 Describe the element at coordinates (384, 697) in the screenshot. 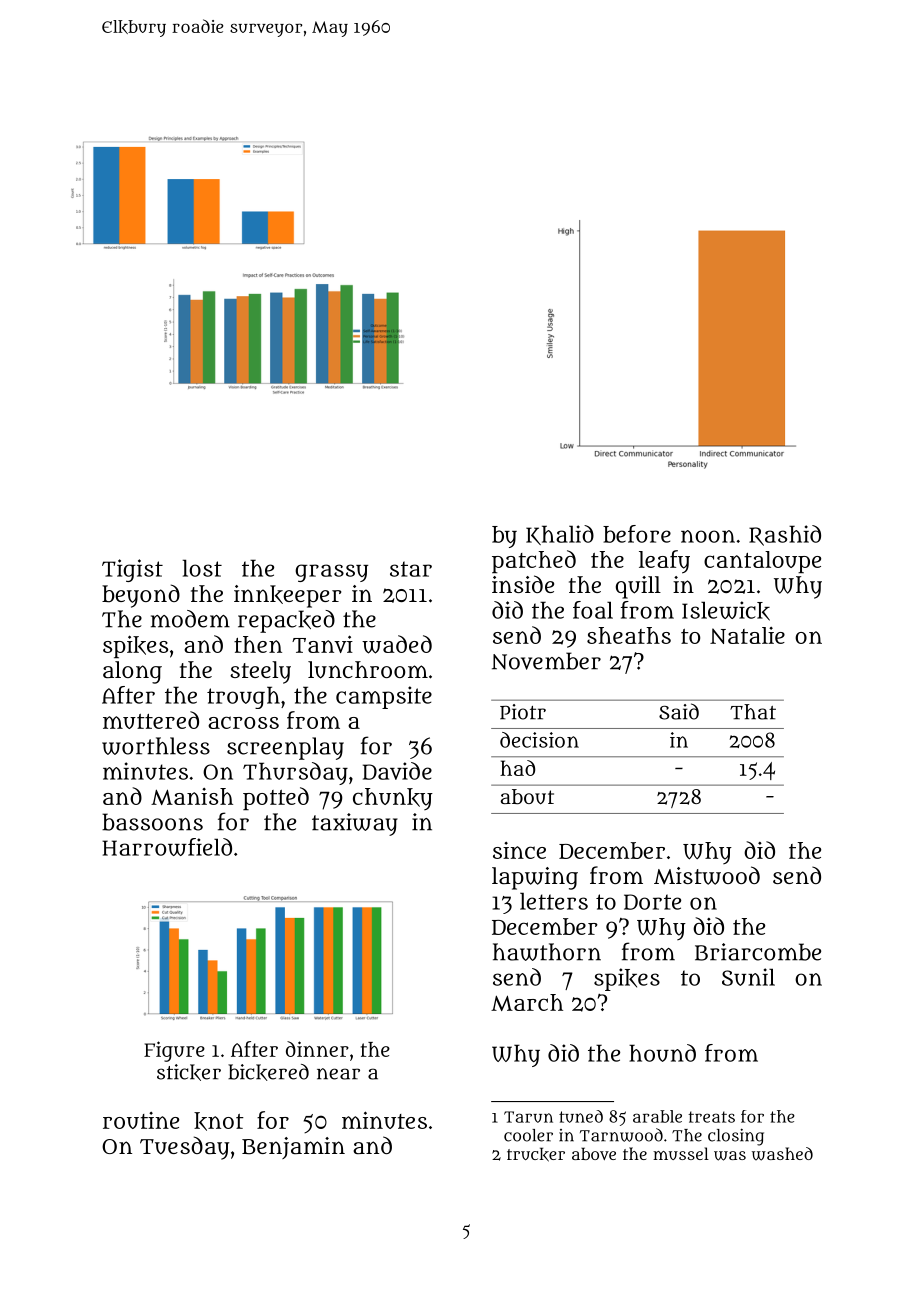

I see `campsite` at that location.
